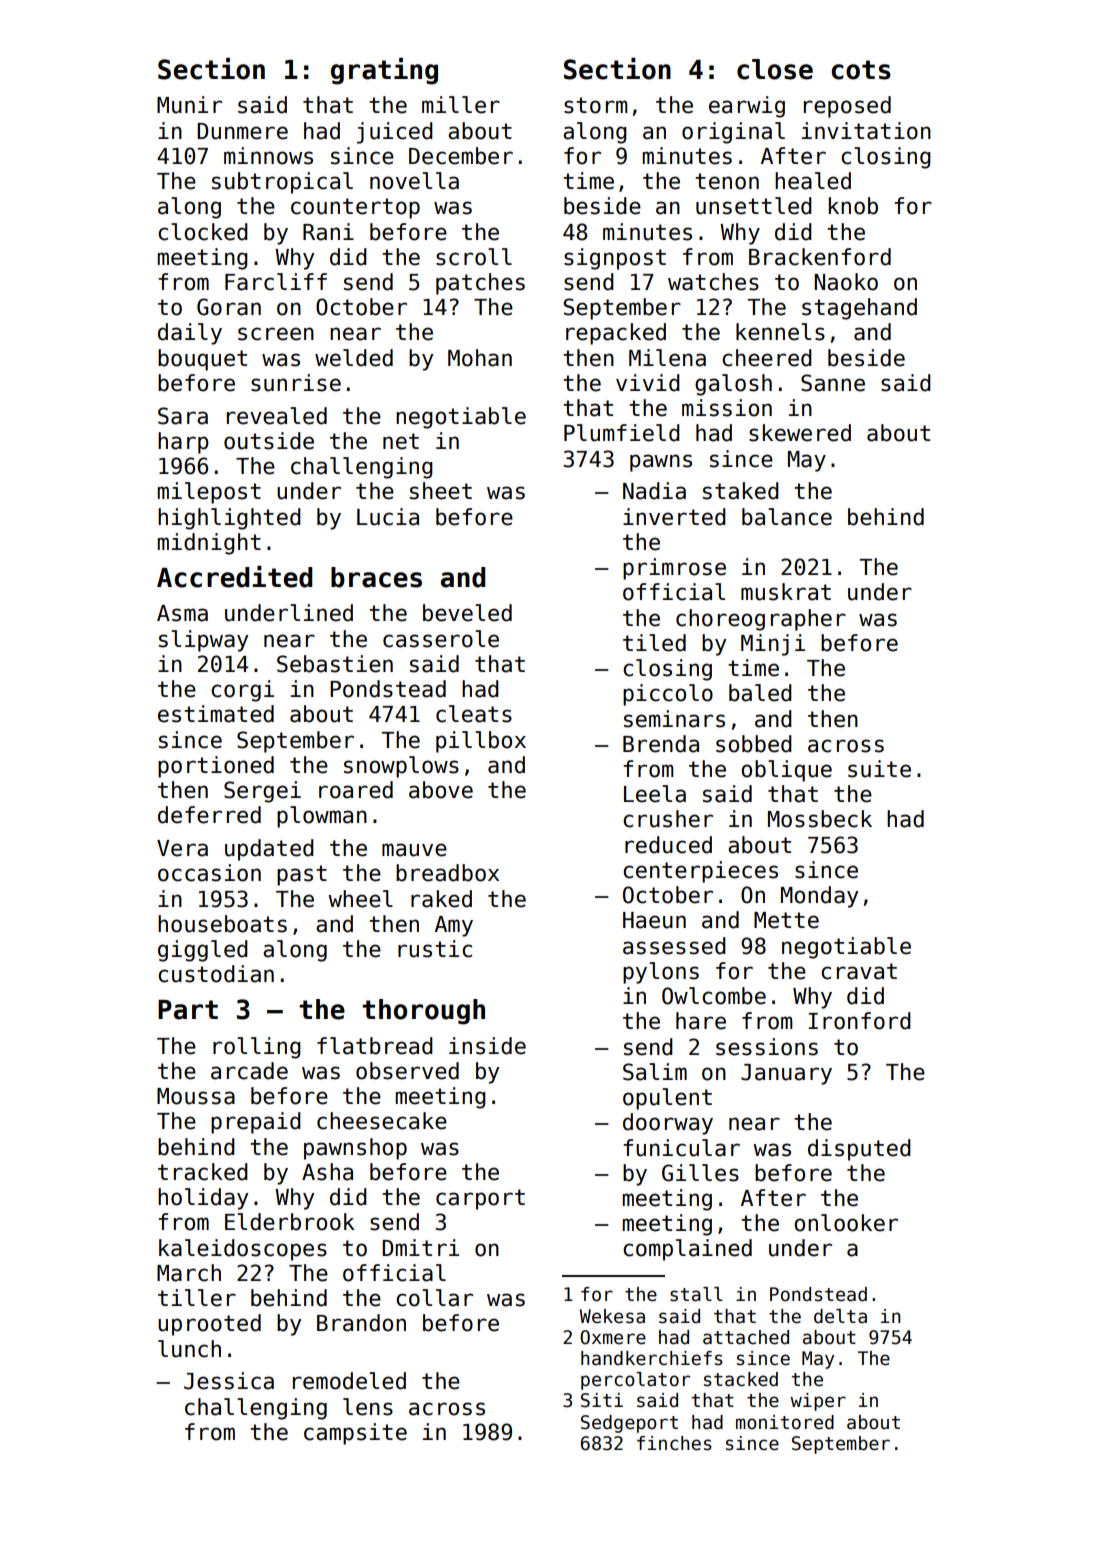 Image resolution: width=1095 pixels, height=1555 pixels. I want to click on wiper, so click(818, 1402).
